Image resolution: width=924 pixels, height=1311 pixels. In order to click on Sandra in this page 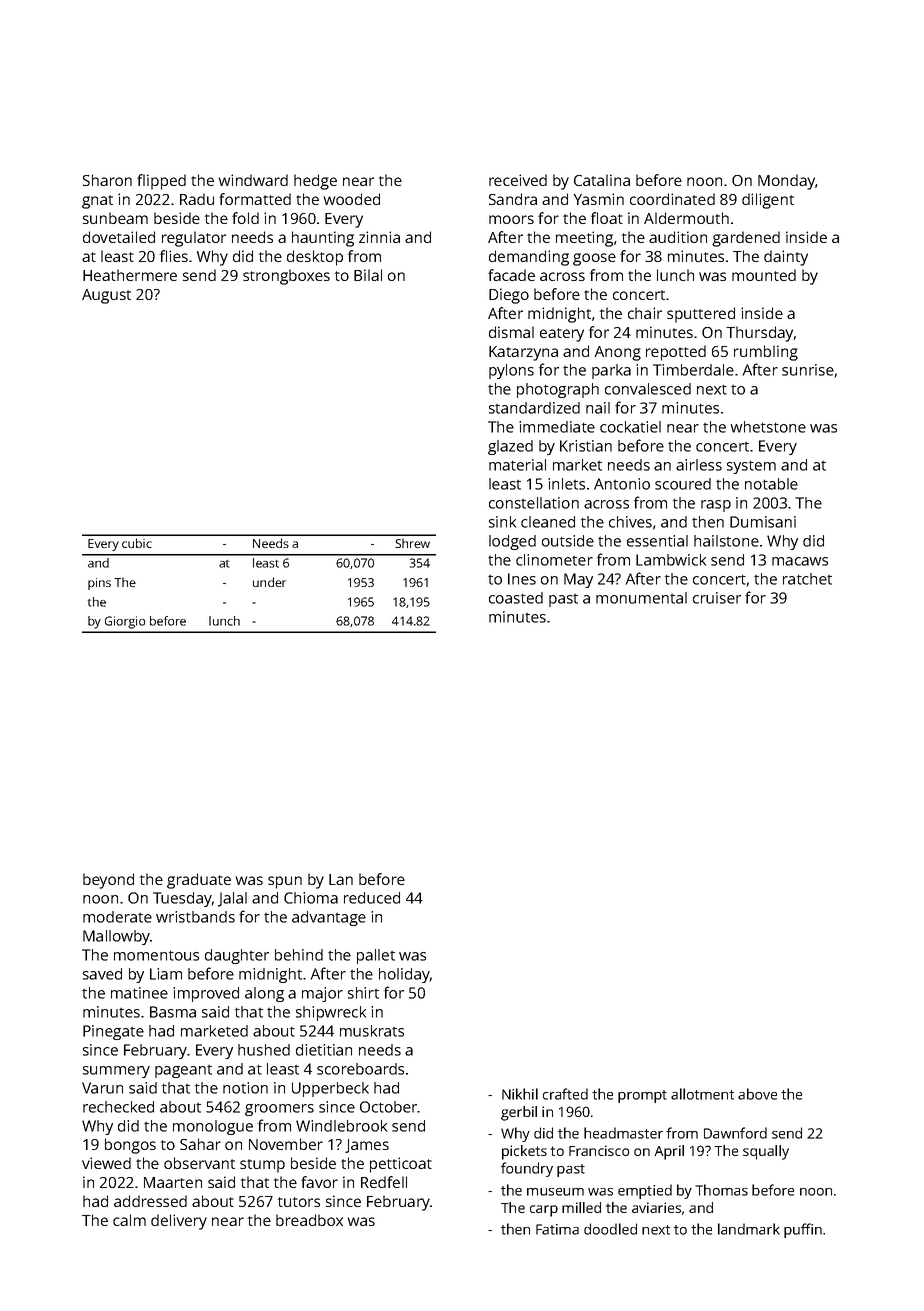, I will do `click(513, 199)`.
